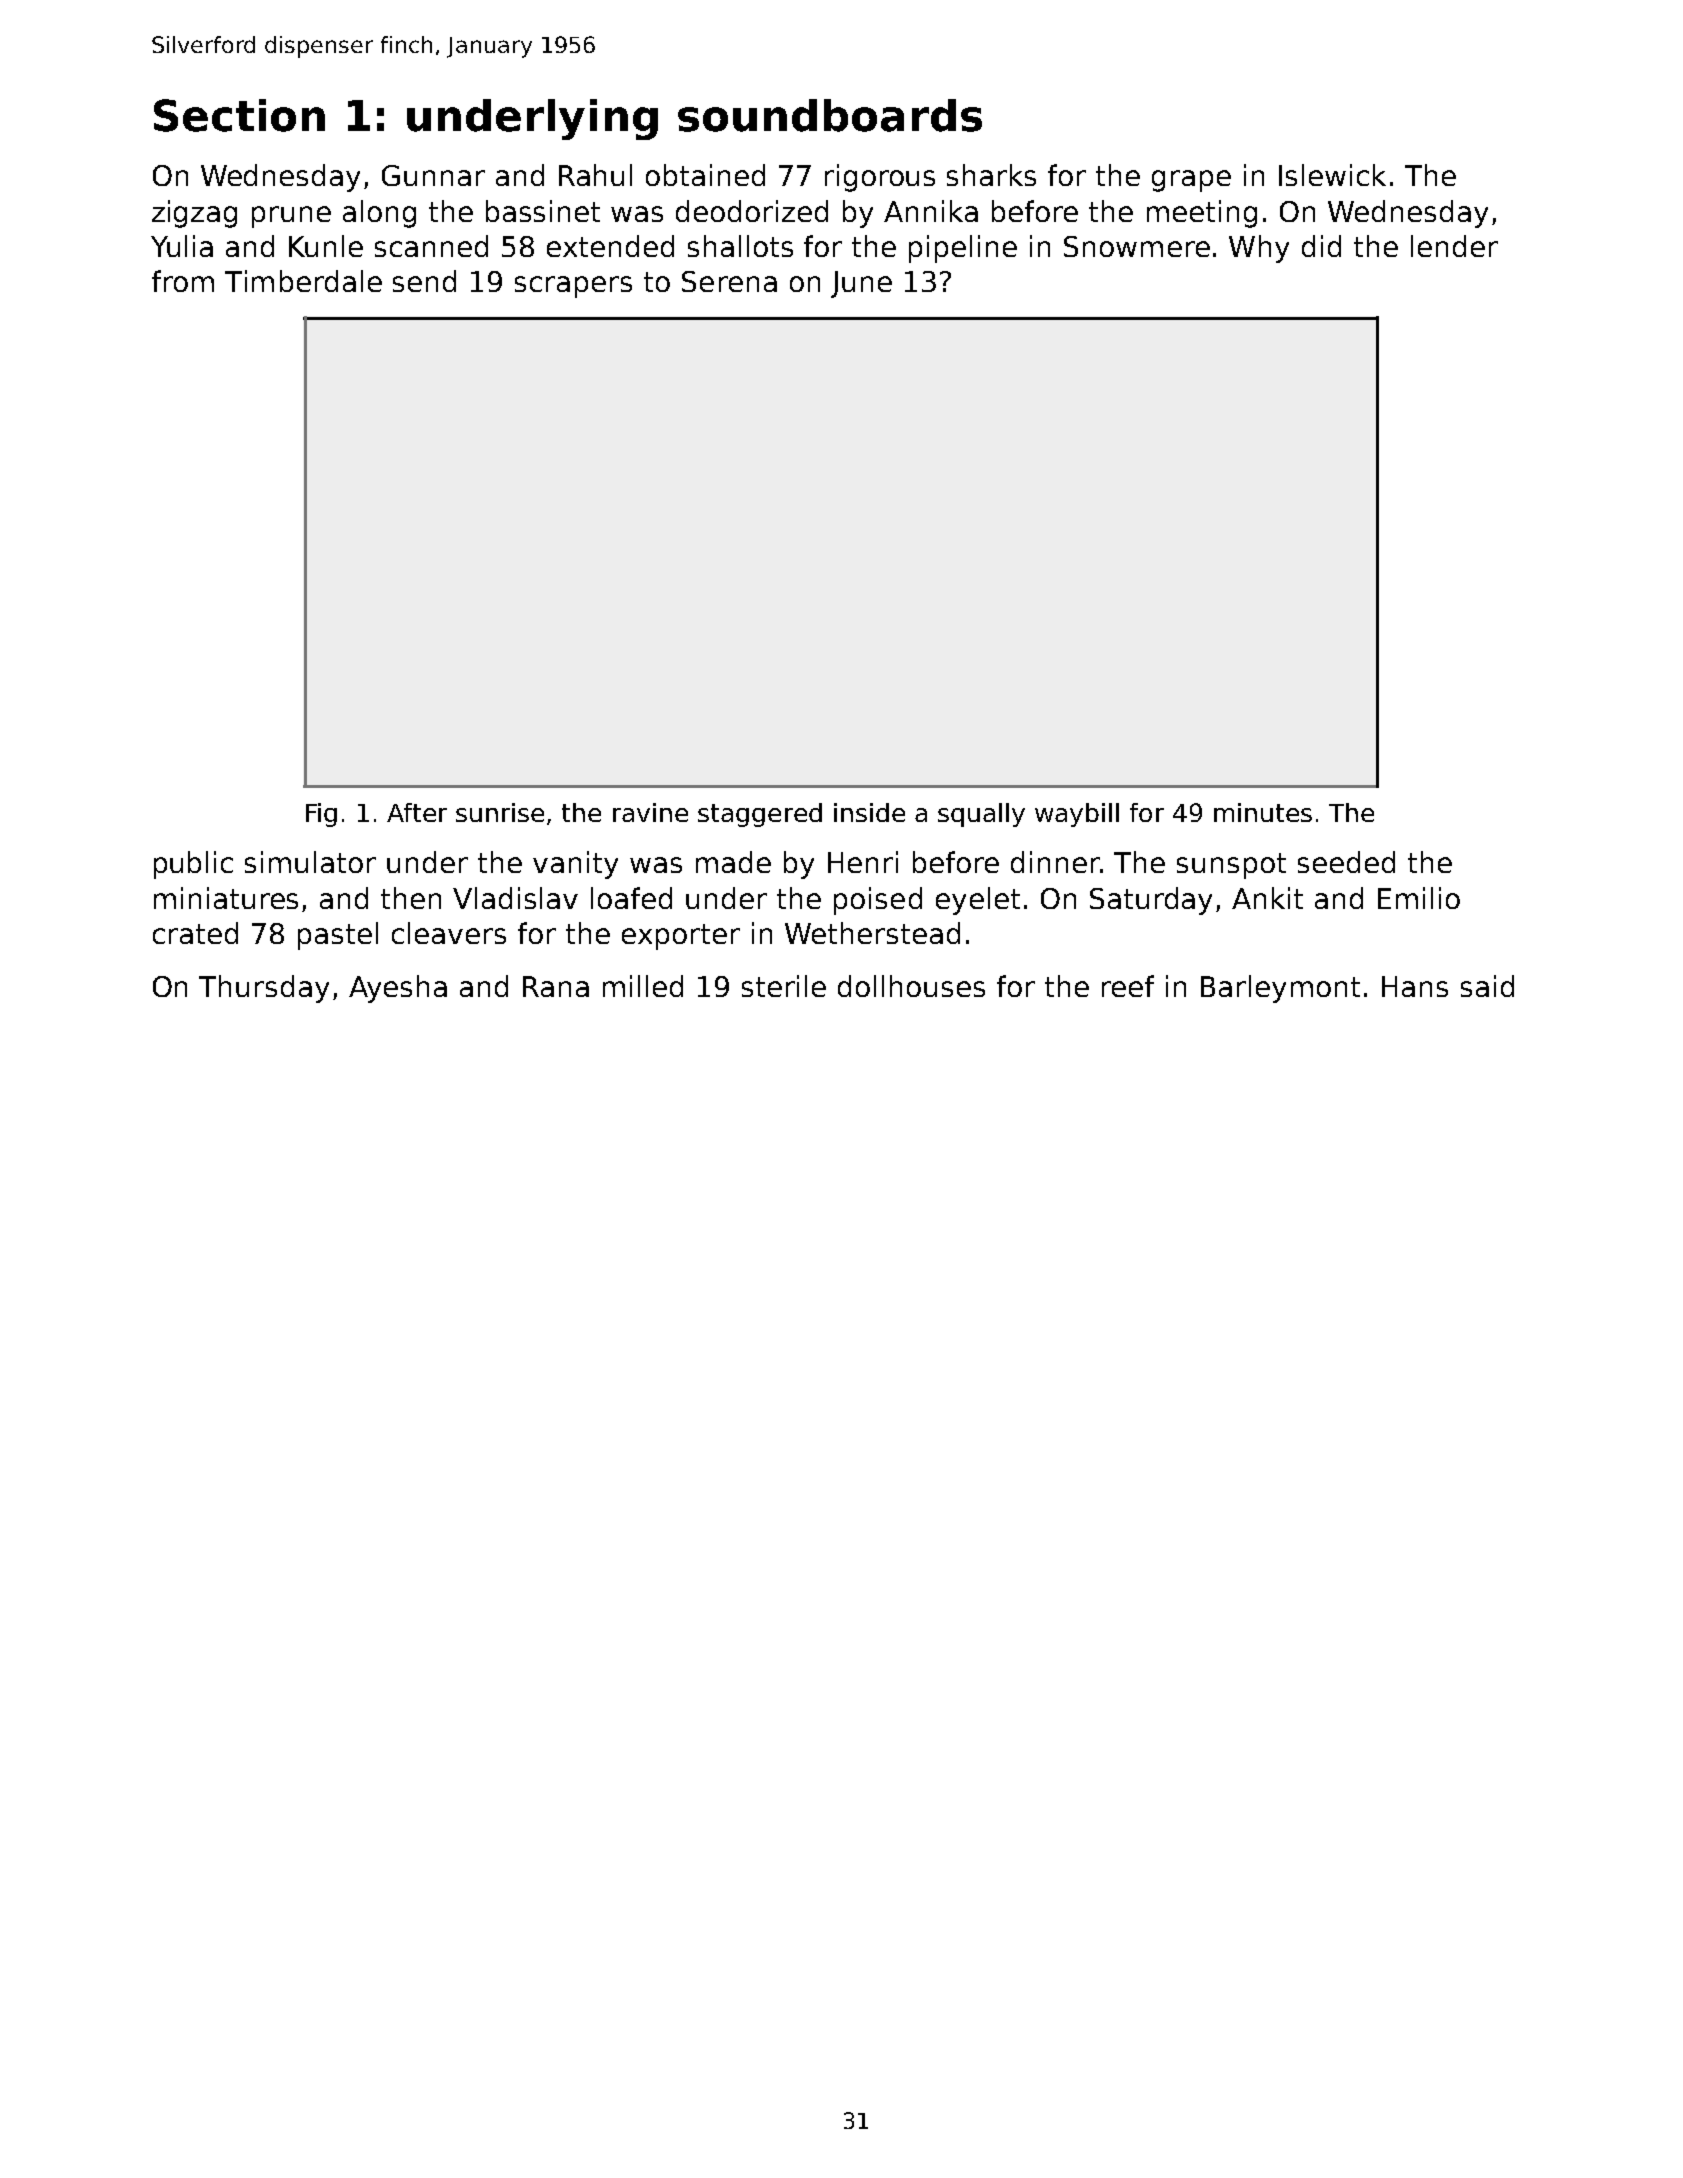 Image resolution: width=1683 pixels, height=2178 pixels. Describe the element at coordinates (1454, 246) in the screenshot. I see `lender` at that location.
